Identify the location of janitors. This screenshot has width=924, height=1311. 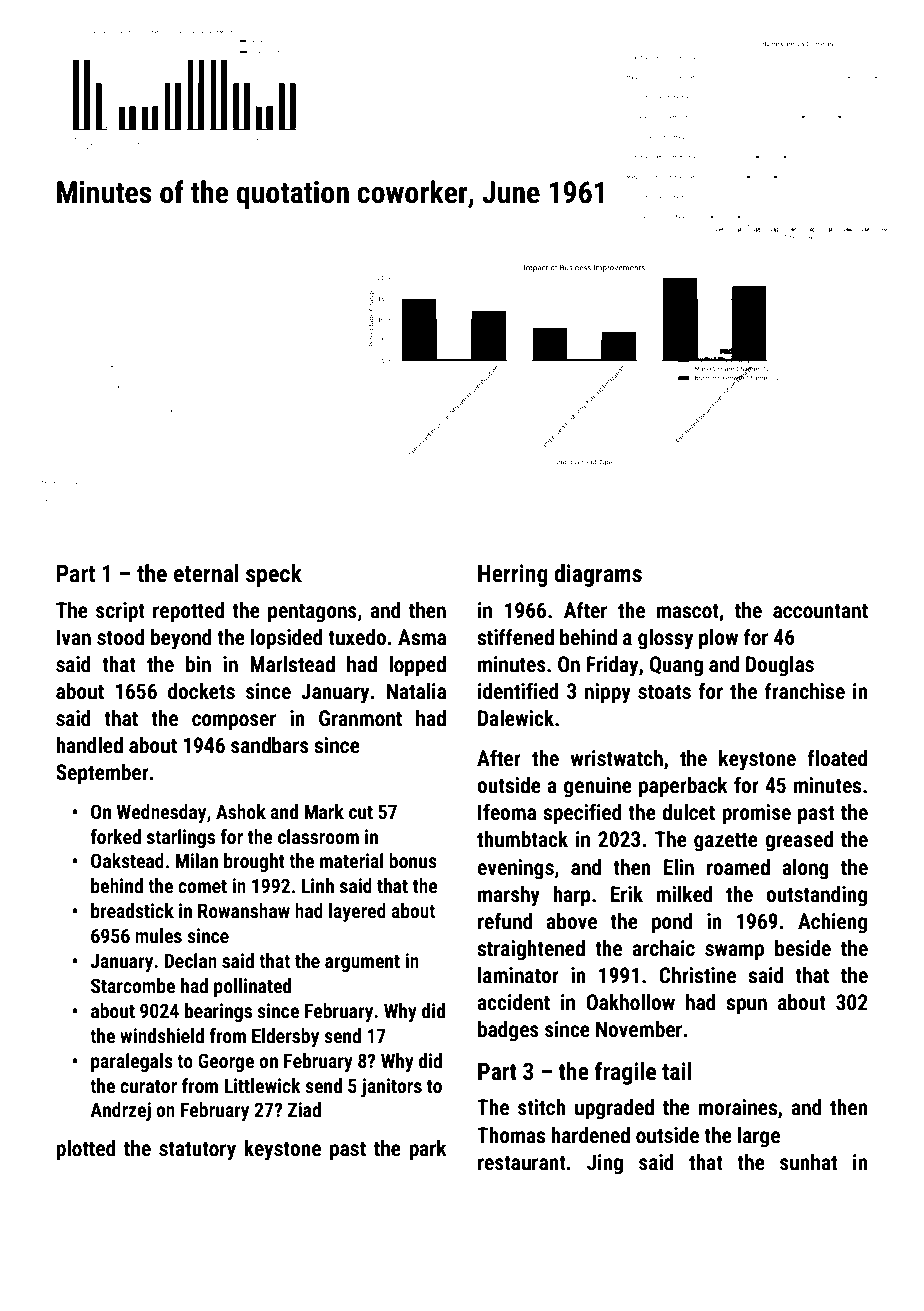
(391, 1087).
